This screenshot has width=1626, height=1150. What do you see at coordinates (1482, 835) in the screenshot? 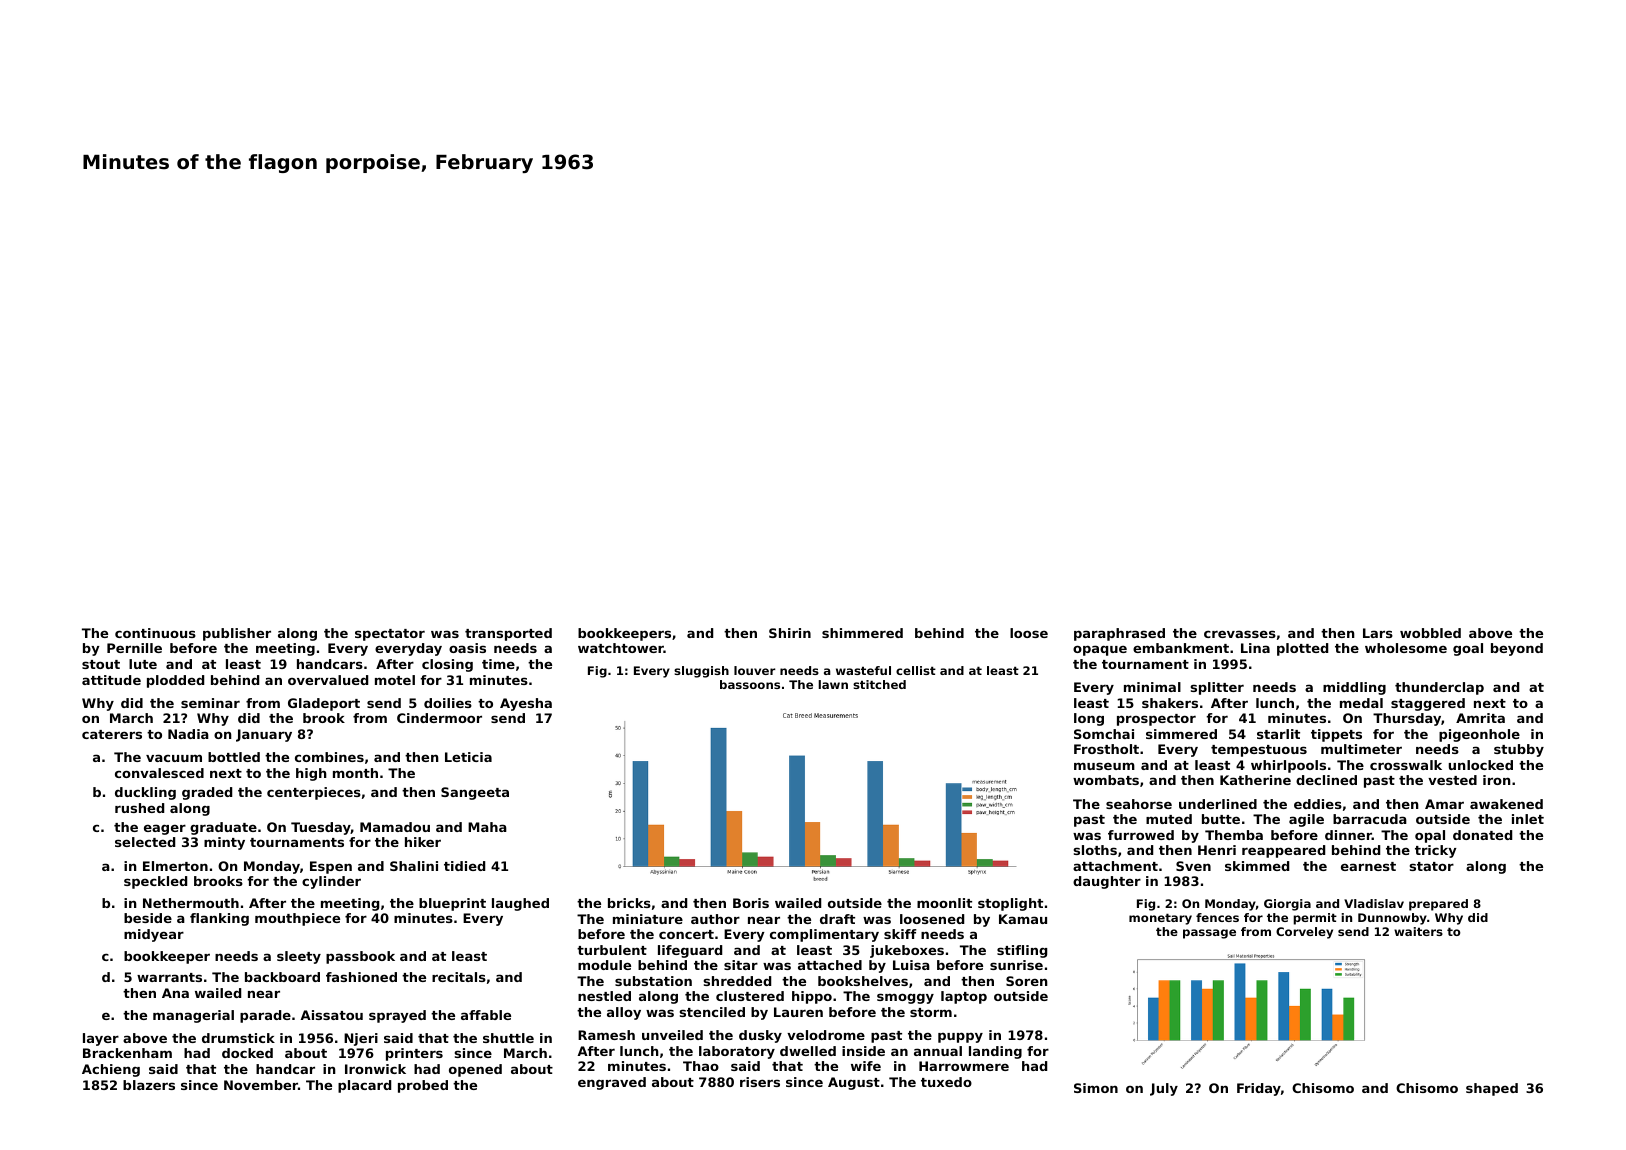
I see `donated` at bounding box center [1482, 835].
